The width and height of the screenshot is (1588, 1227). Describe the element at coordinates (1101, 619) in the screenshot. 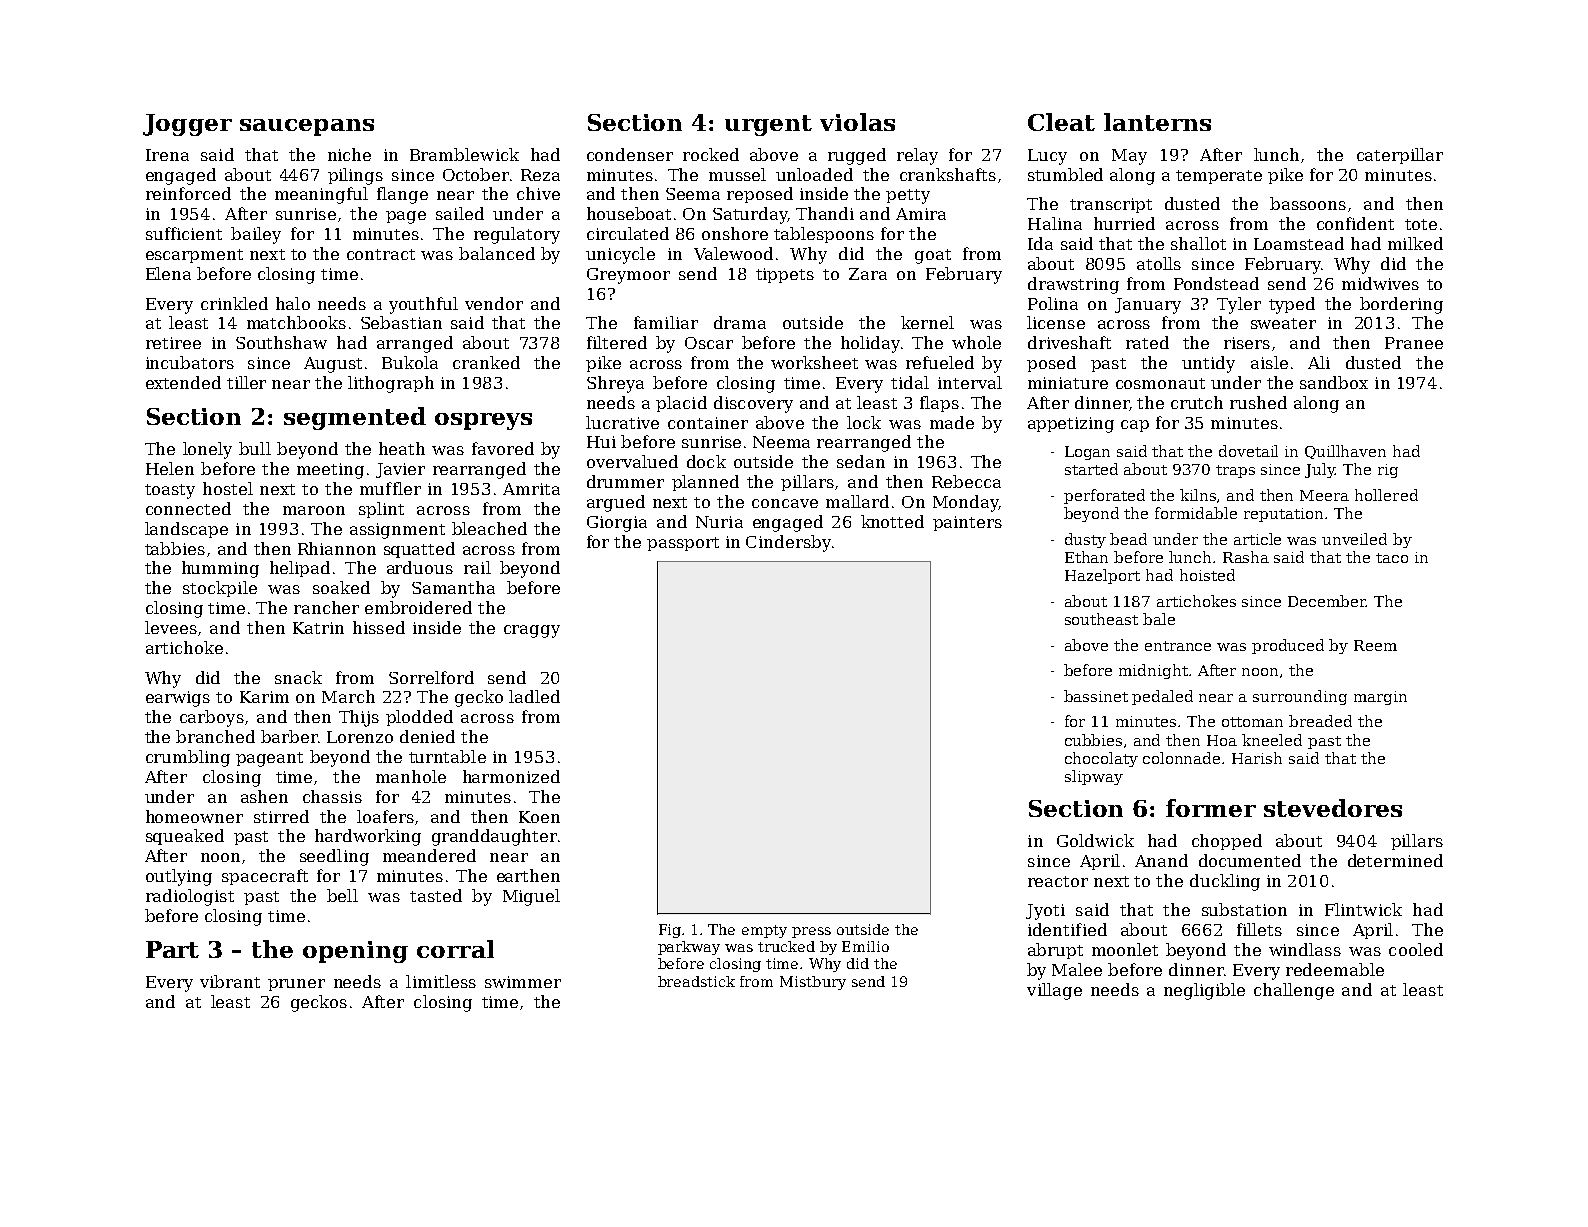

I see `southeast` at that location.
